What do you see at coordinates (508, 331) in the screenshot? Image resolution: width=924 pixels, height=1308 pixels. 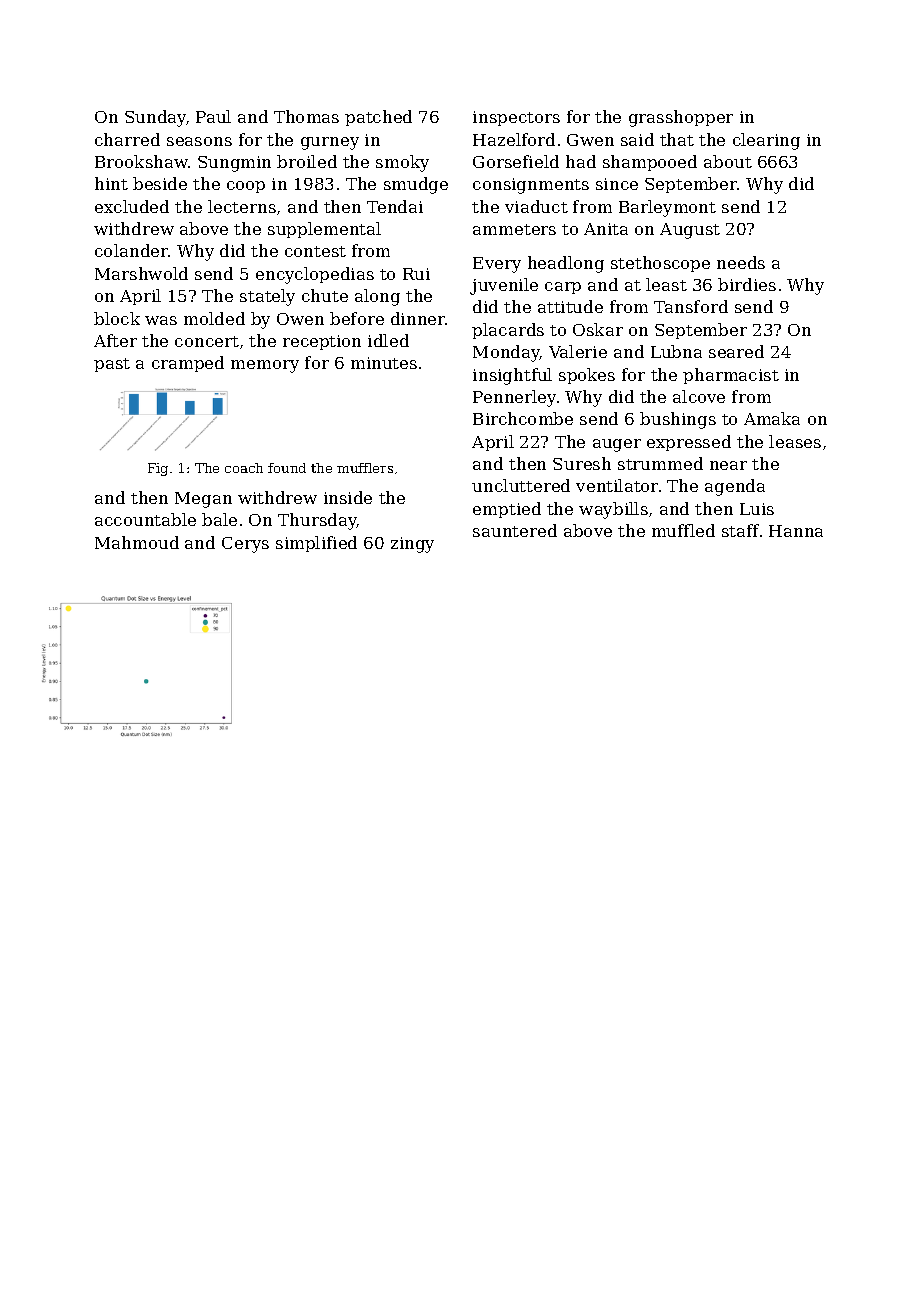 I see `placards` at bounding box center [508, 331].
